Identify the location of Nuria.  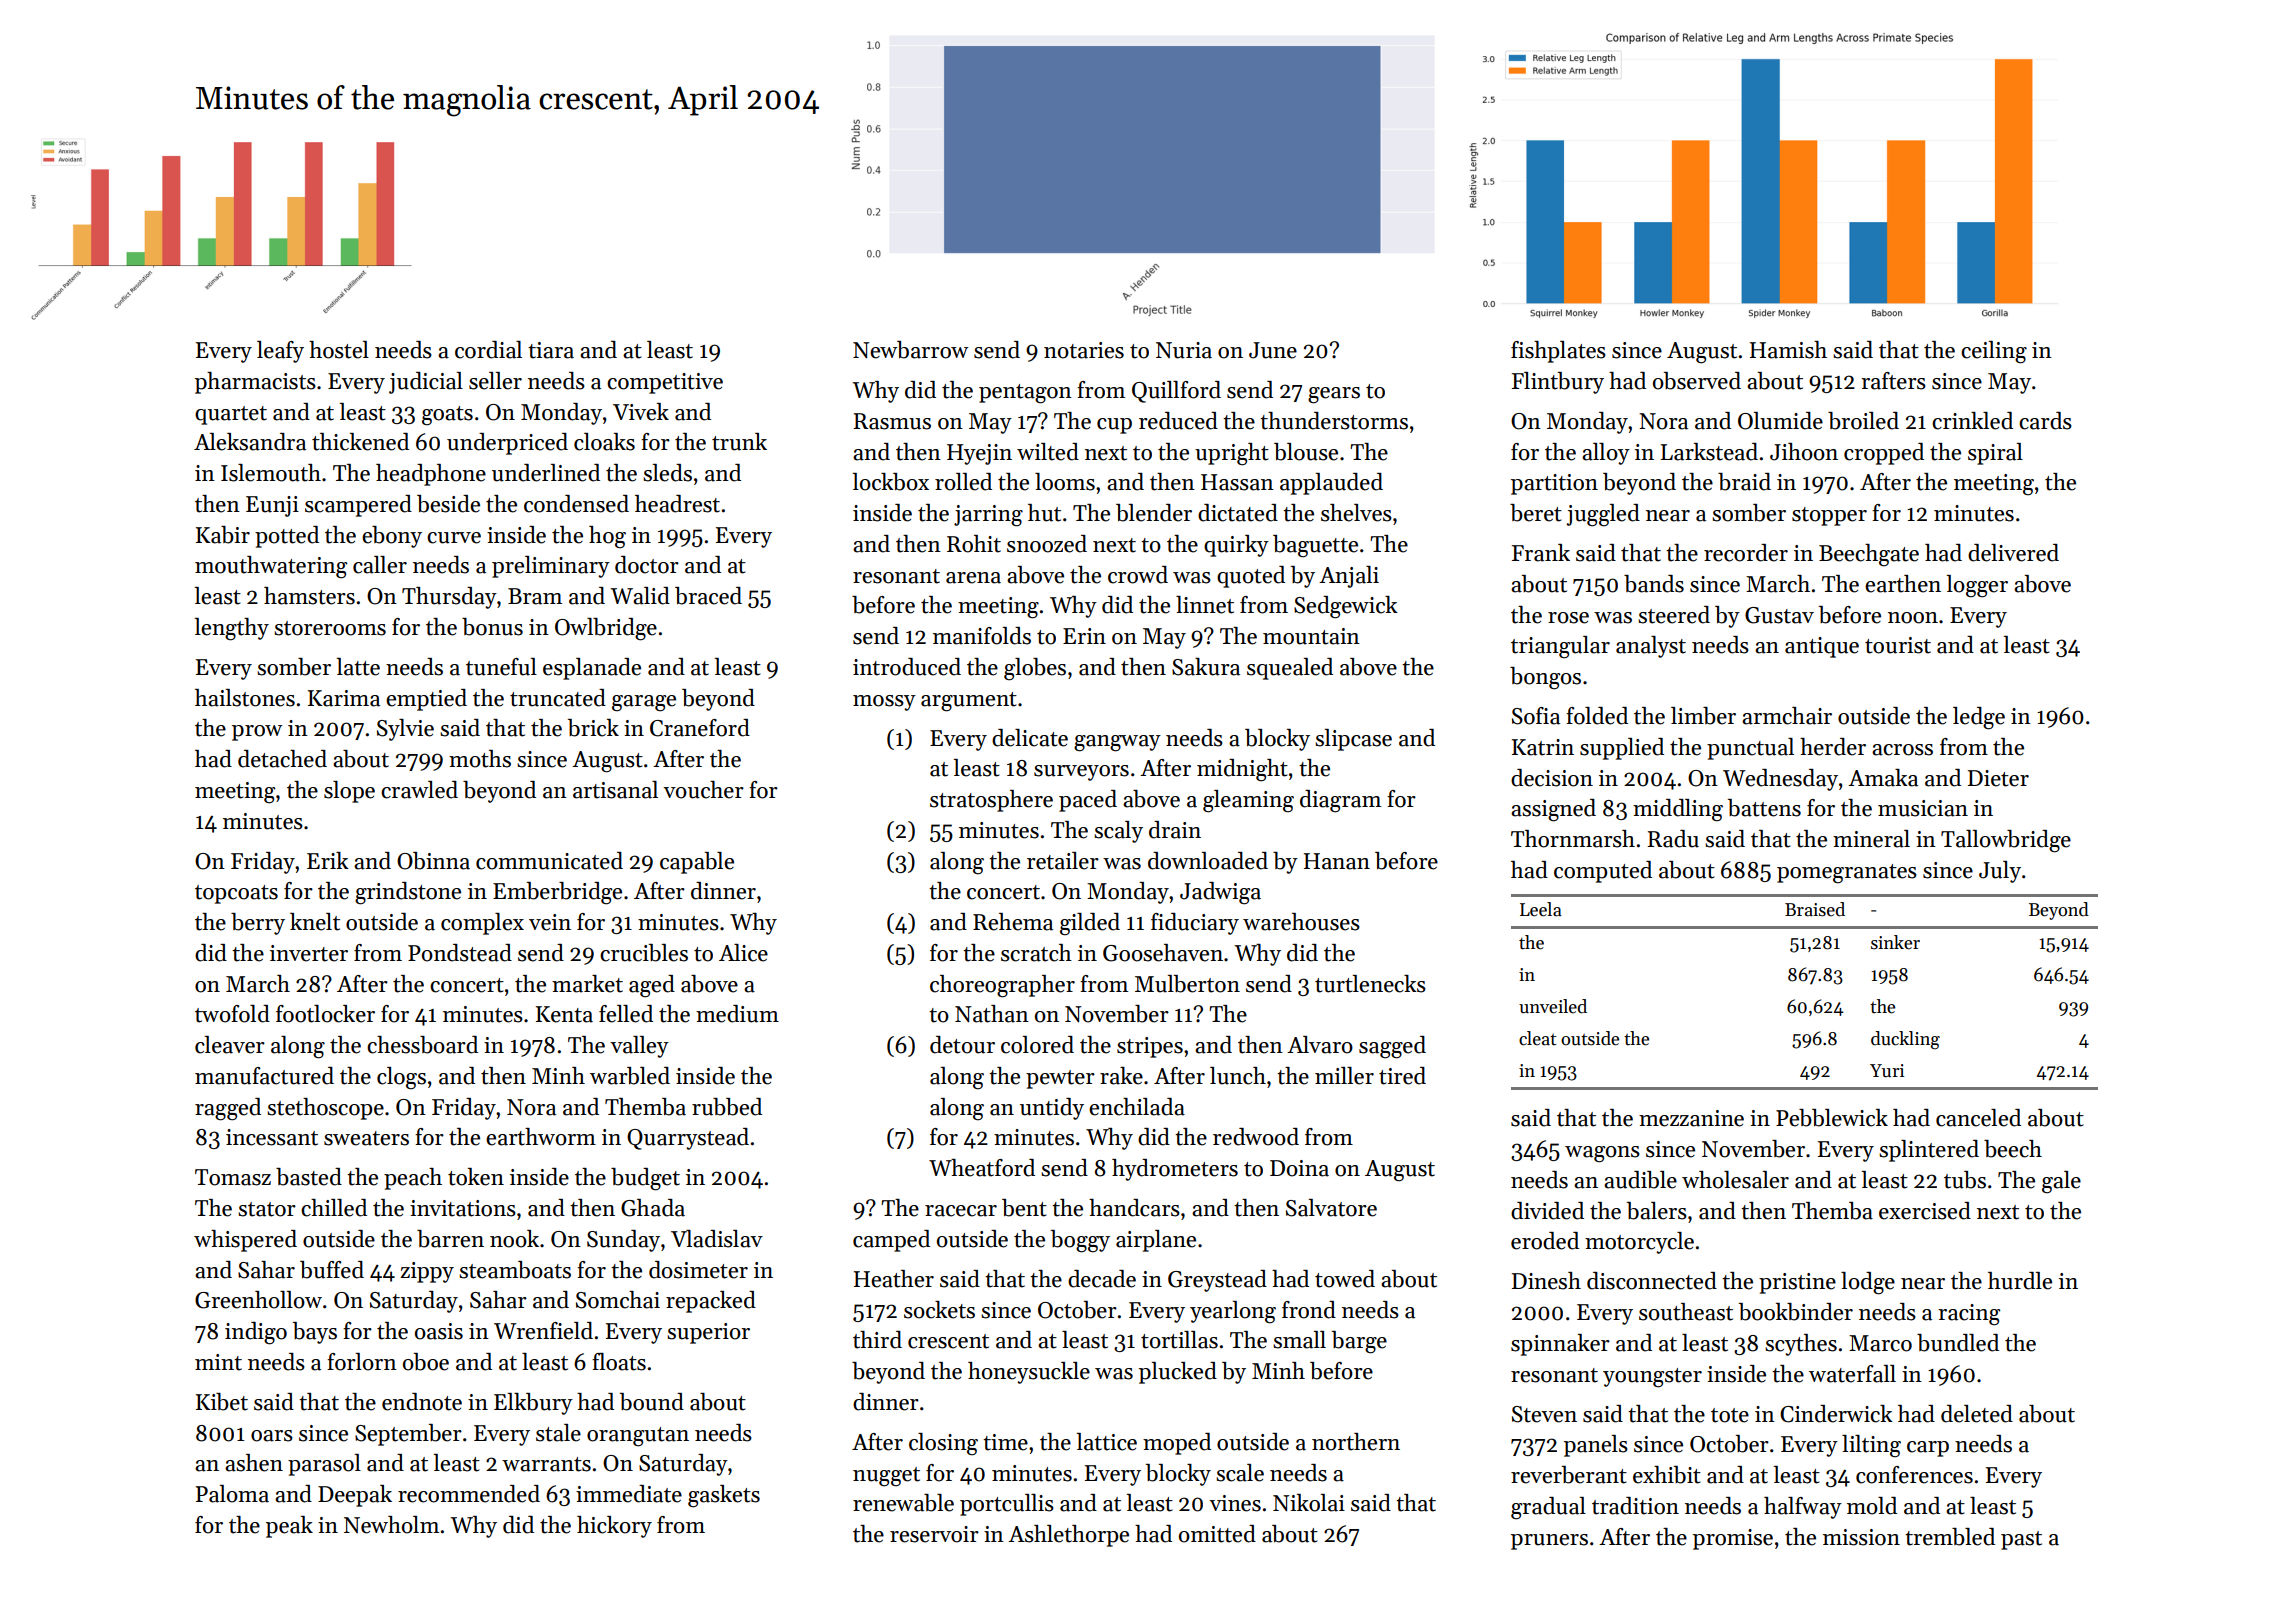
(1184, 350).
